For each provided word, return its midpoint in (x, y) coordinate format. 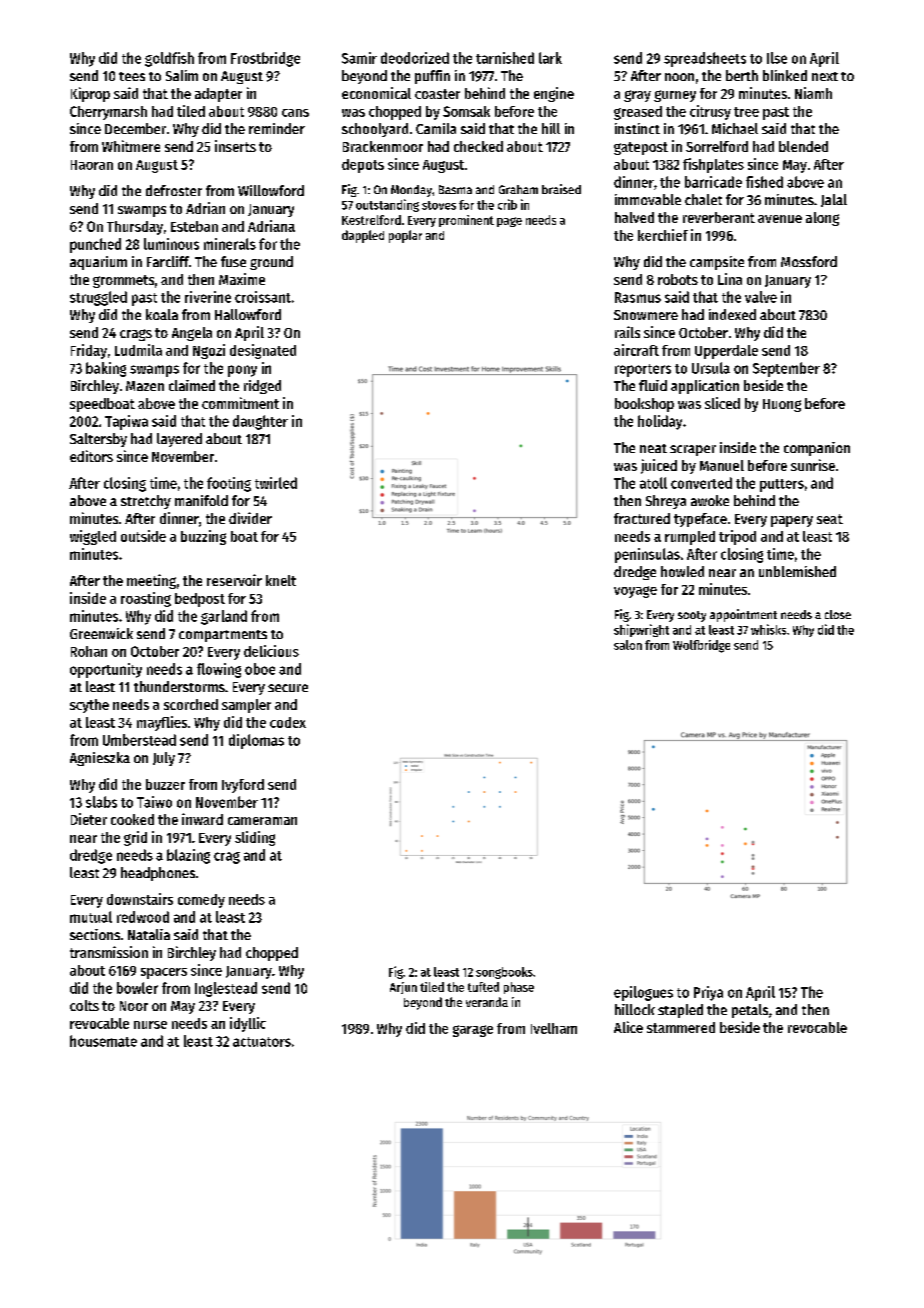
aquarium (98, 263)
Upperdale (726, 352)
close (838, 614)
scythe (89, 706)
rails (627, 332)
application (705, 387)
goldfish (169, 59)
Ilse (777, 58)
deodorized (415, 58)
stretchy (146, 502)
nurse (150, 1025)
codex (288, 722)
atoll (653, 483)
